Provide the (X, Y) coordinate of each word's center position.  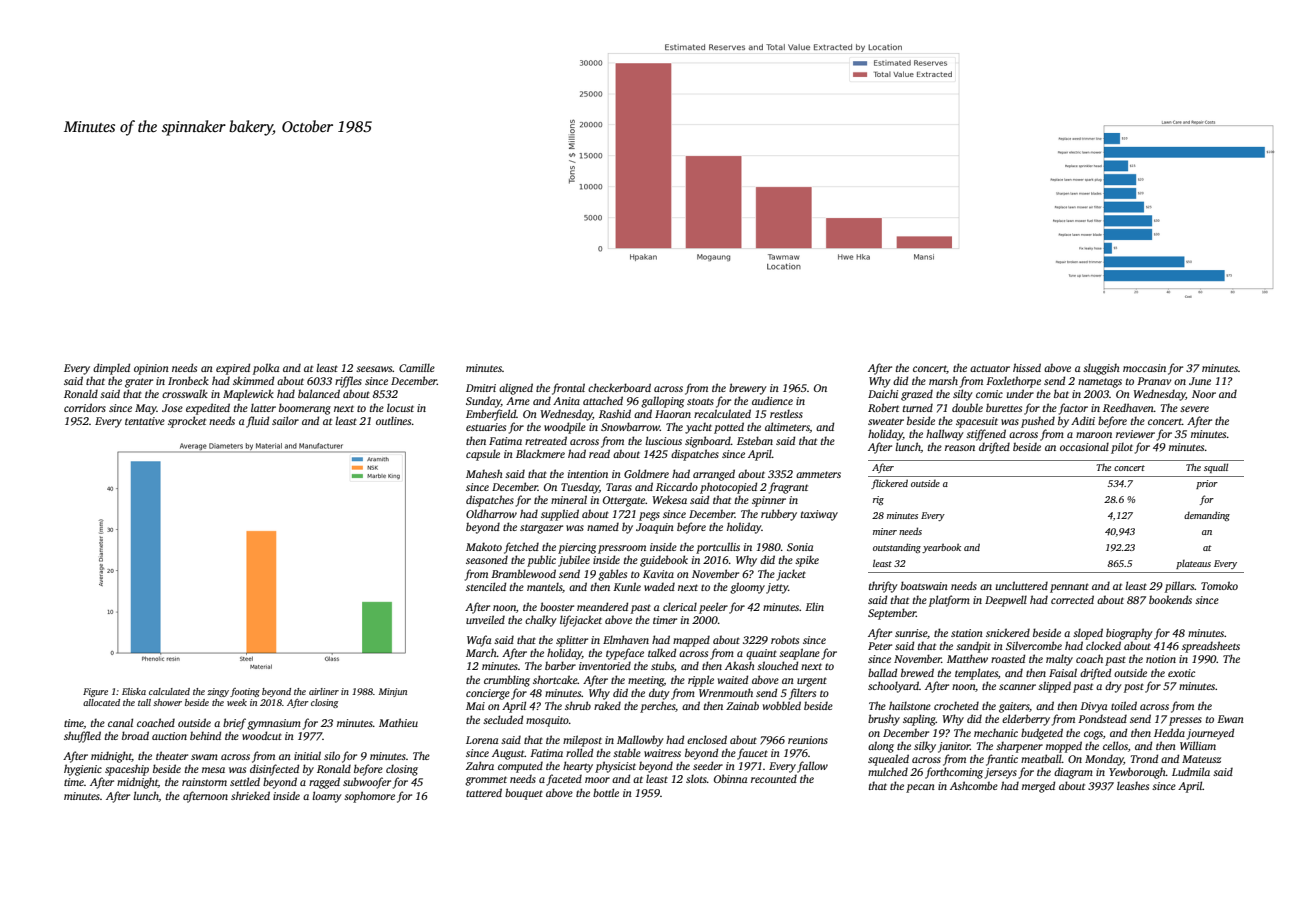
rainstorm (204, 782)
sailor (285, 420)
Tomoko (1219, 585)
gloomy (747, 588)
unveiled (485, 619)
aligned (516, 389)
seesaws (374, 369)
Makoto (484, 546)
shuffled (82, 737)
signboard (708, 442)
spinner (769, 501)
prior (1207, 484)
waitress (662, 753)
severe (1194, 409)
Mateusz (1201, 759)
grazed (917, 395)
